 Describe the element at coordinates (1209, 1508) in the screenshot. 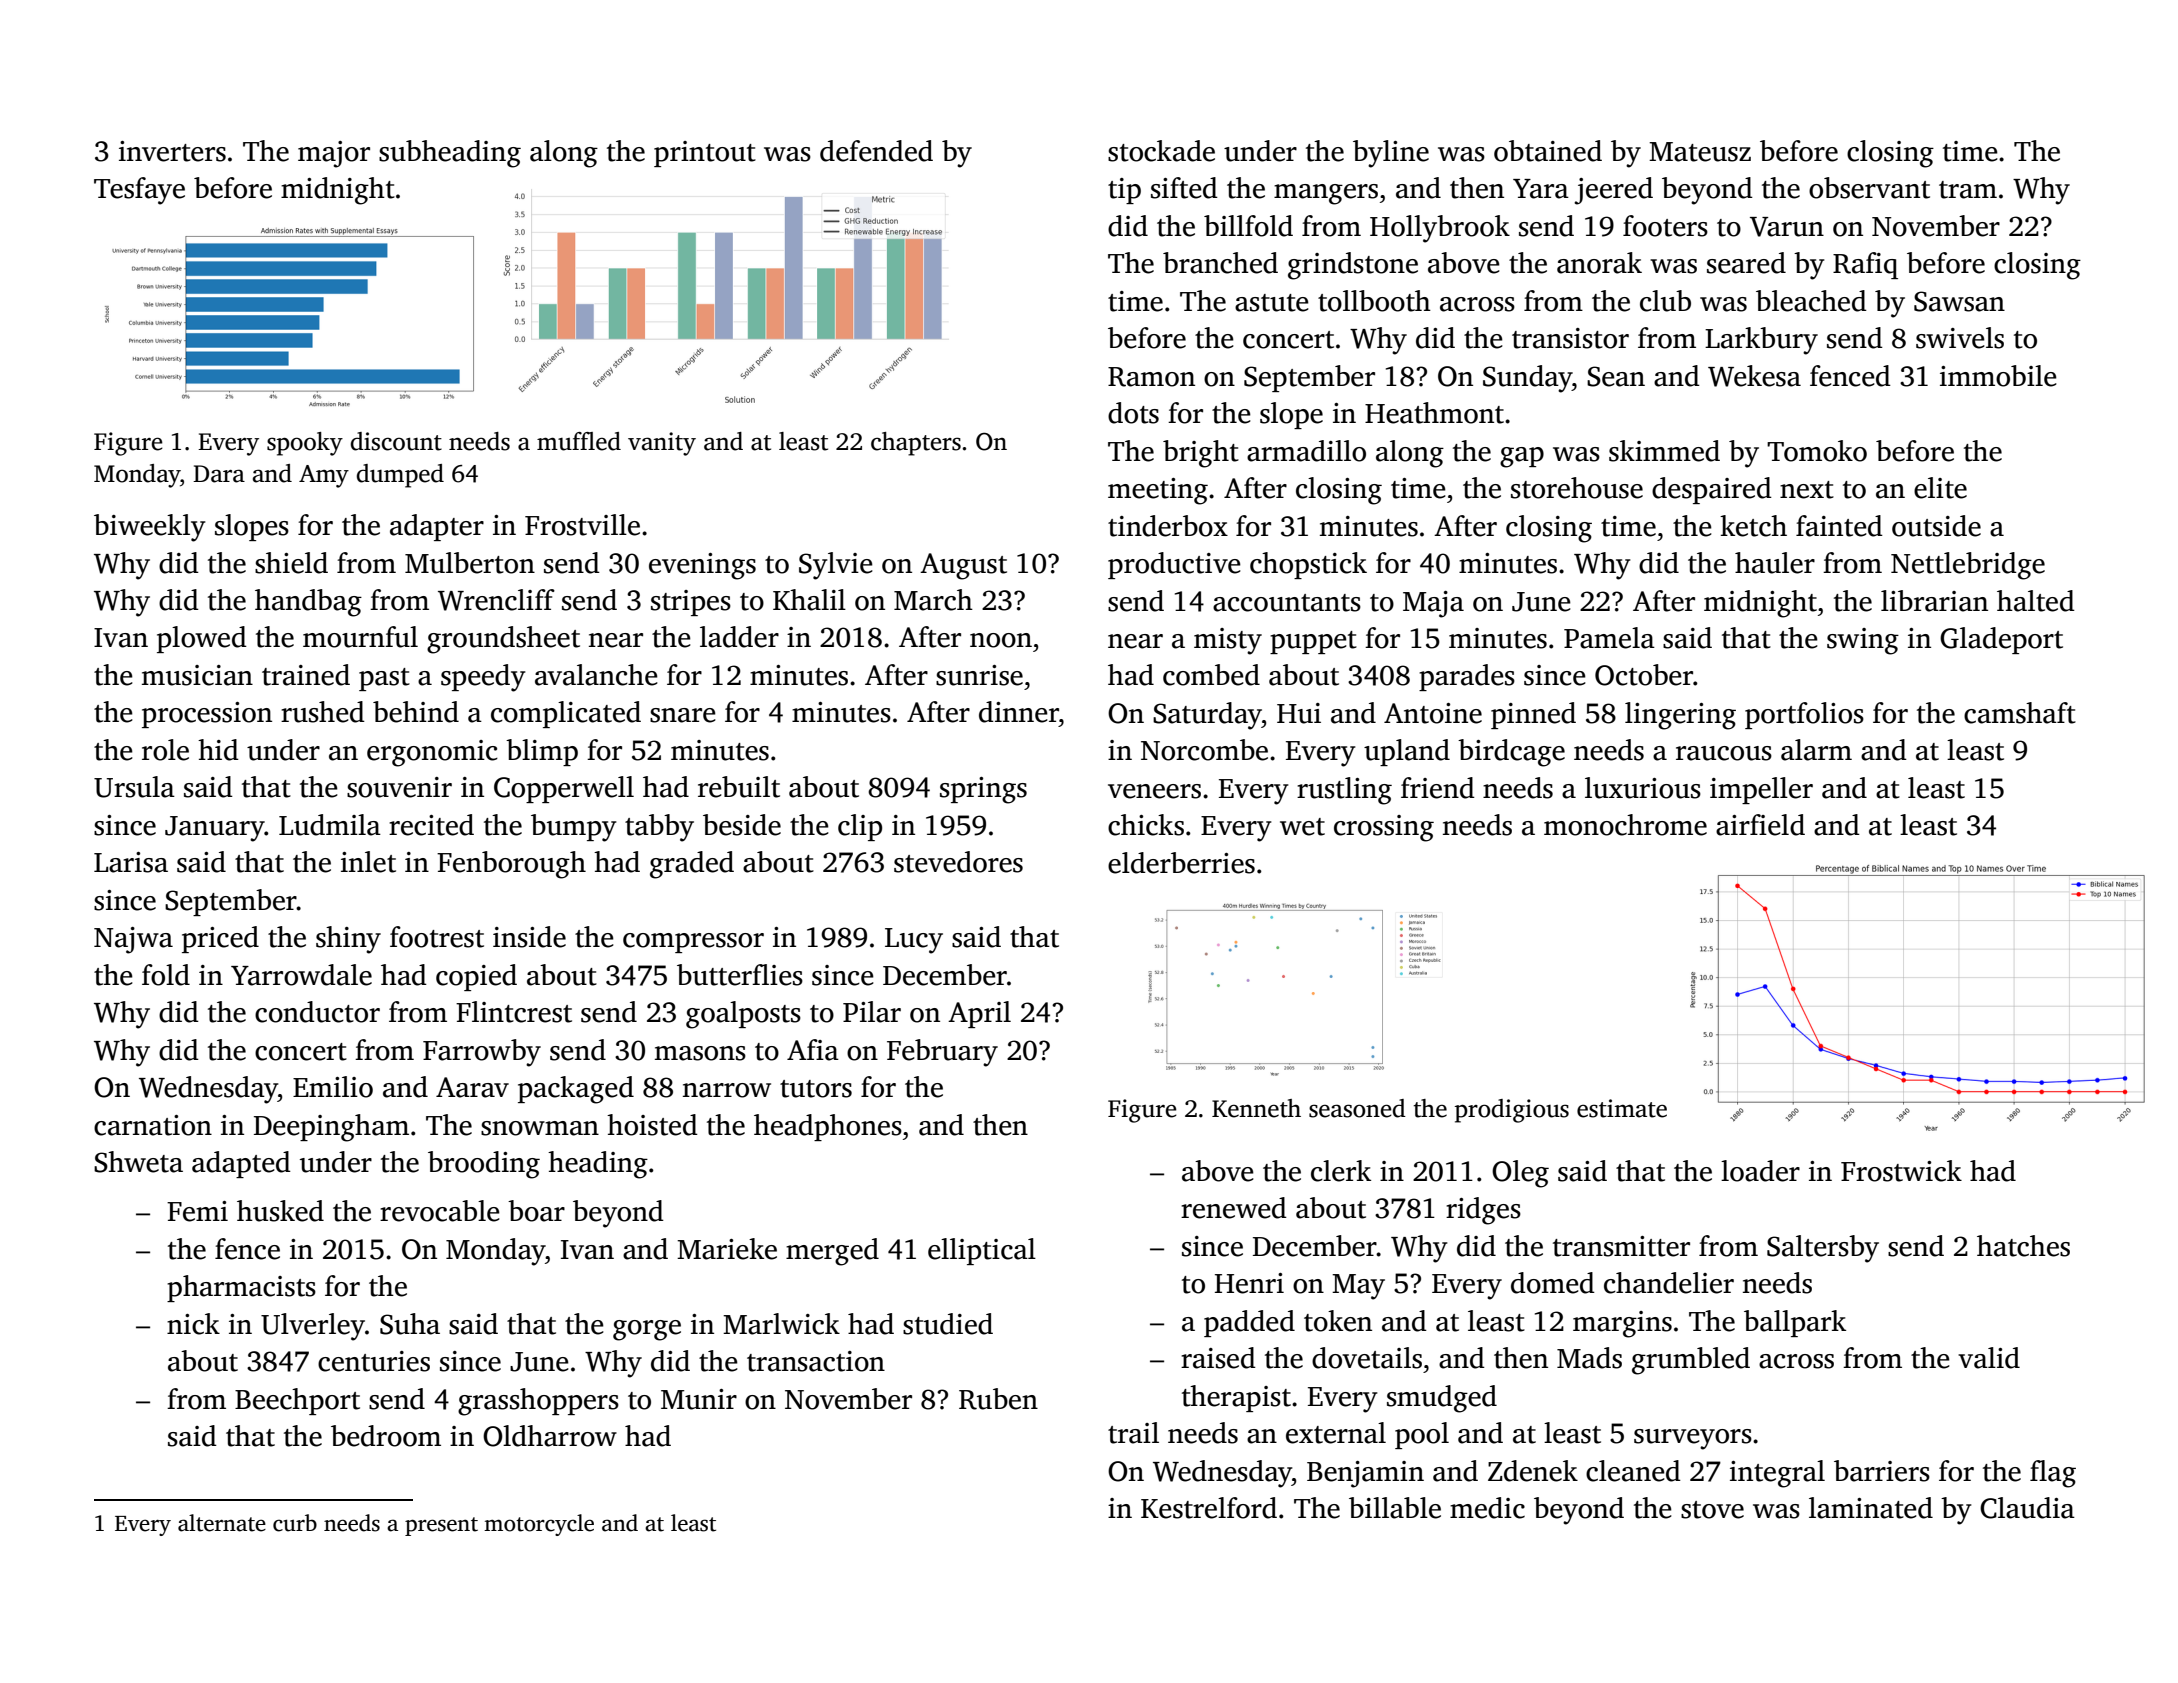

I see `Kestrelford` at that location.
